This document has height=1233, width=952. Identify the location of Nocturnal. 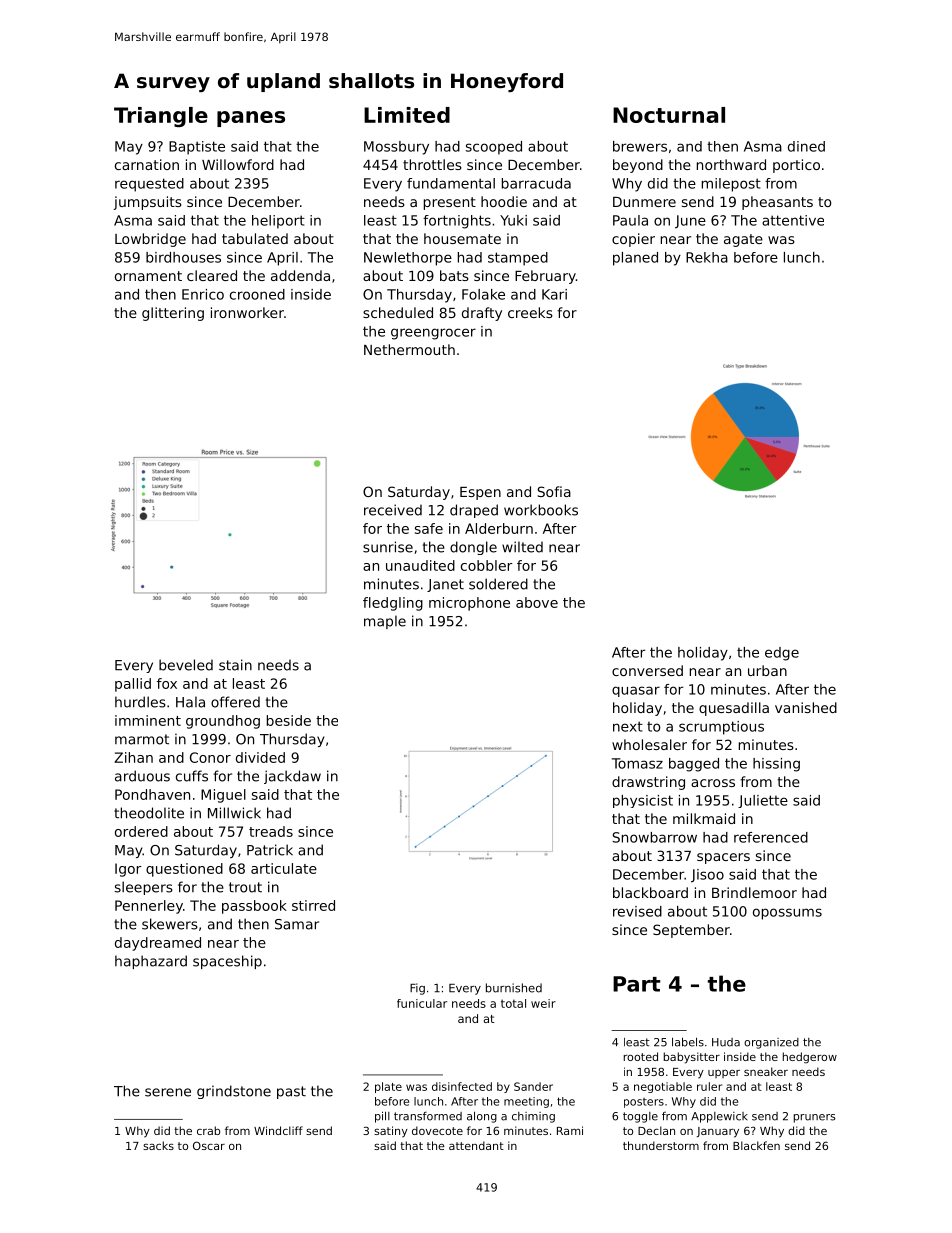
(669, 115).
